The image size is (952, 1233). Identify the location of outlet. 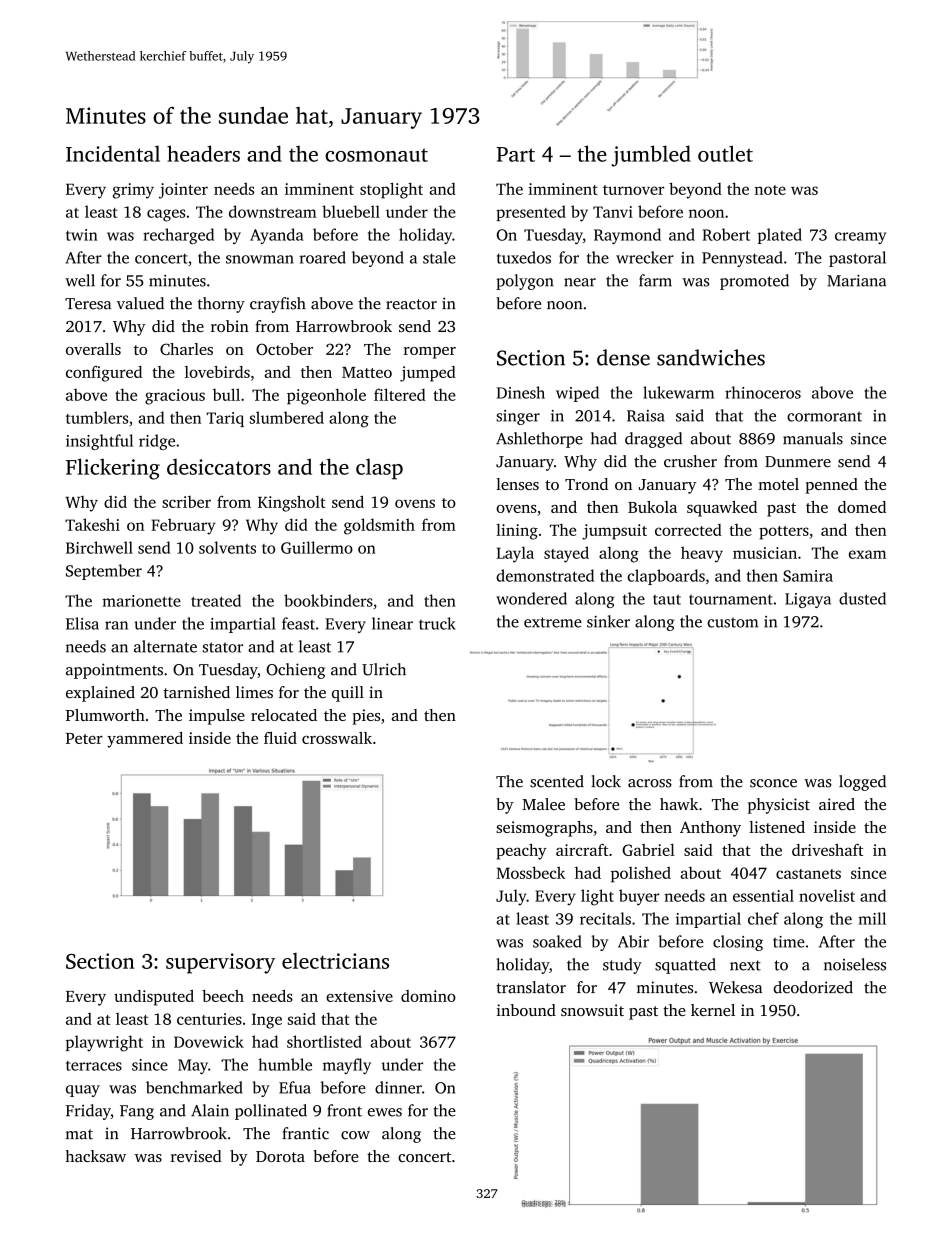
(725, 153).
